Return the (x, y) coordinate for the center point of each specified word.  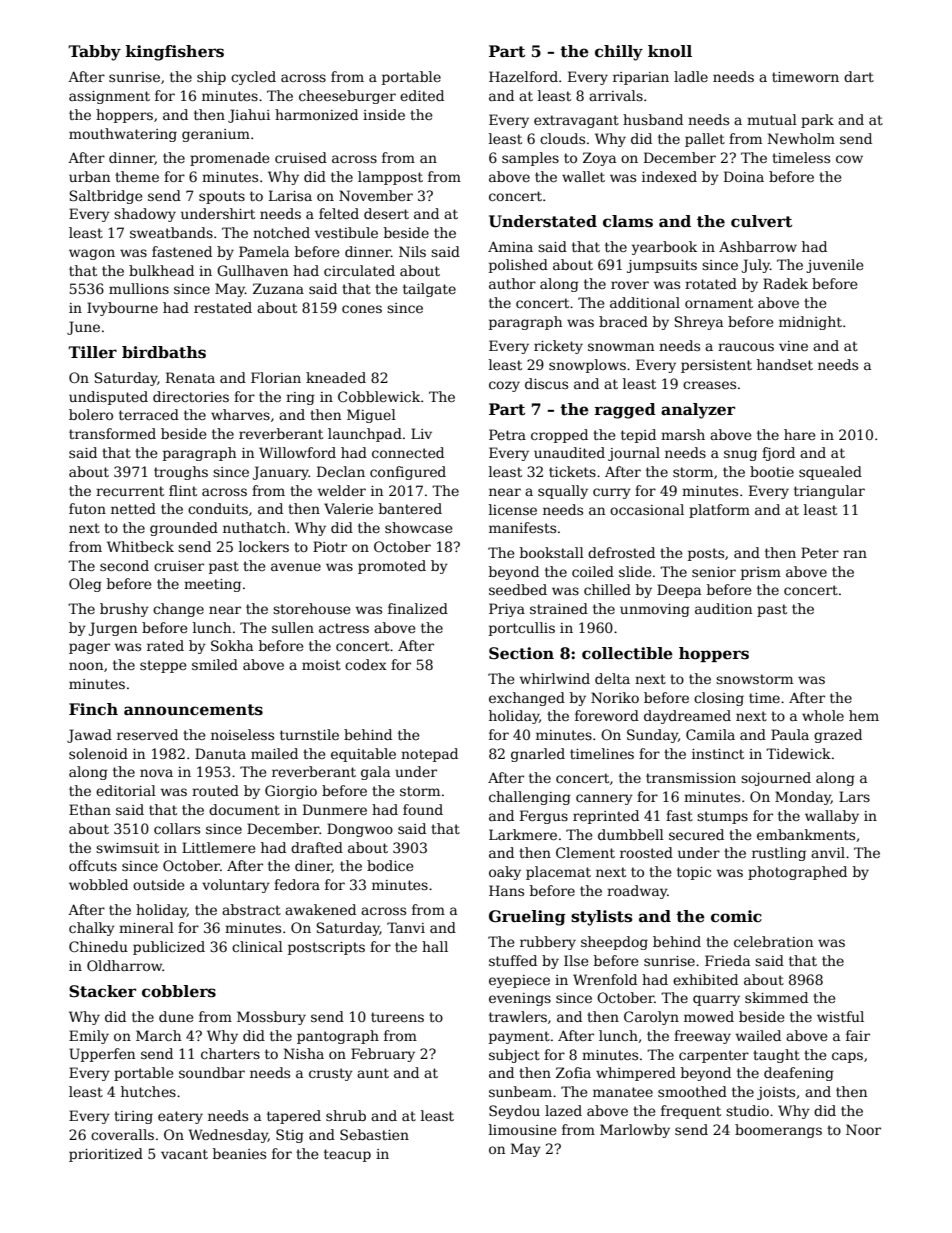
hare (800, 434)
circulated (359, 270)
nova (156, 773)
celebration (773, 941)
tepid (638, 436)
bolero (91, 414)
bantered (410, 508)
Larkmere (523, 834)
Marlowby (635, 1131)
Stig (290, 1136)
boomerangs (778, 1131)
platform (719, 511)
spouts (222, 197)
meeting (212, 585)
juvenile (835, 266)
